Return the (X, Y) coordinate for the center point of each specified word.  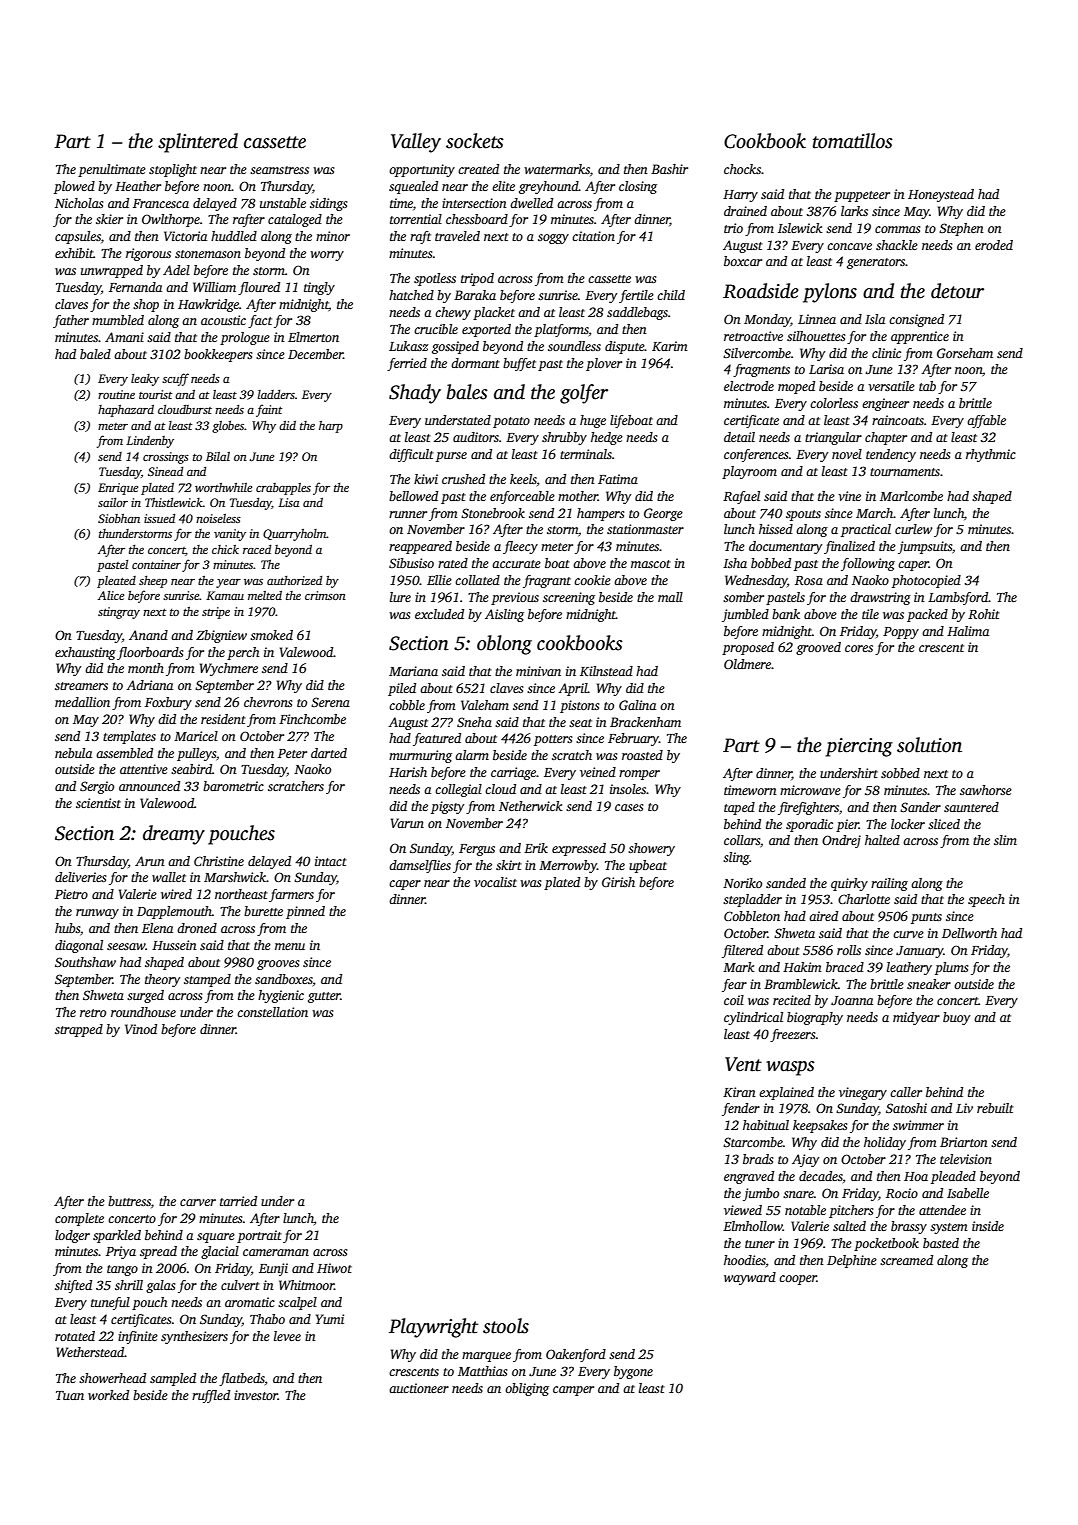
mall (670, 597)
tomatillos (853, 141)
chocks (743, 169)
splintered (198, 143)
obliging (527, 1389)
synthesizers (194, 1337)
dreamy (174, 835)
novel (847, 454)
